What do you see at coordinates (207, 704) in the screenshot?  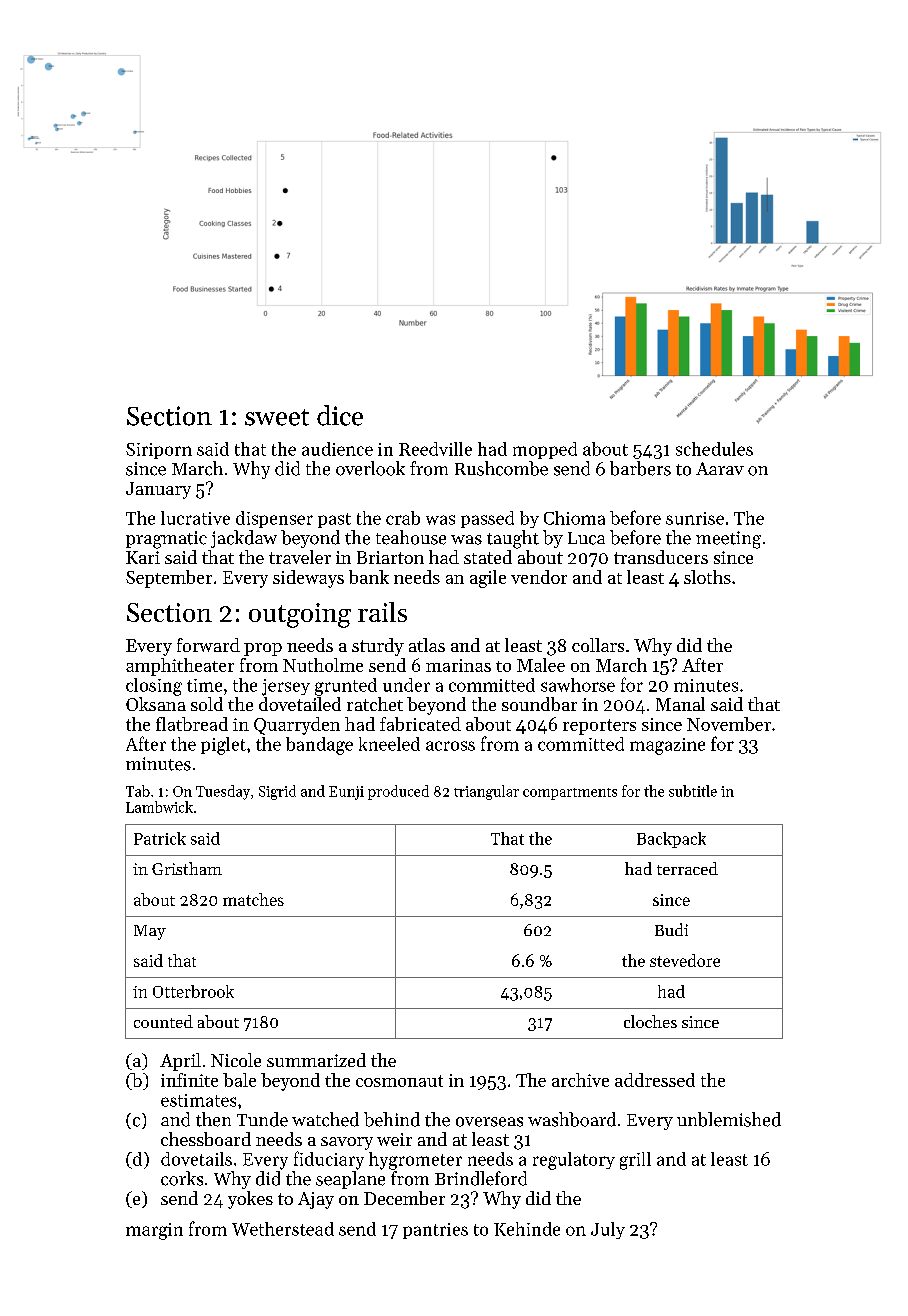 I see `sold` at bounding box center [207, 704].
